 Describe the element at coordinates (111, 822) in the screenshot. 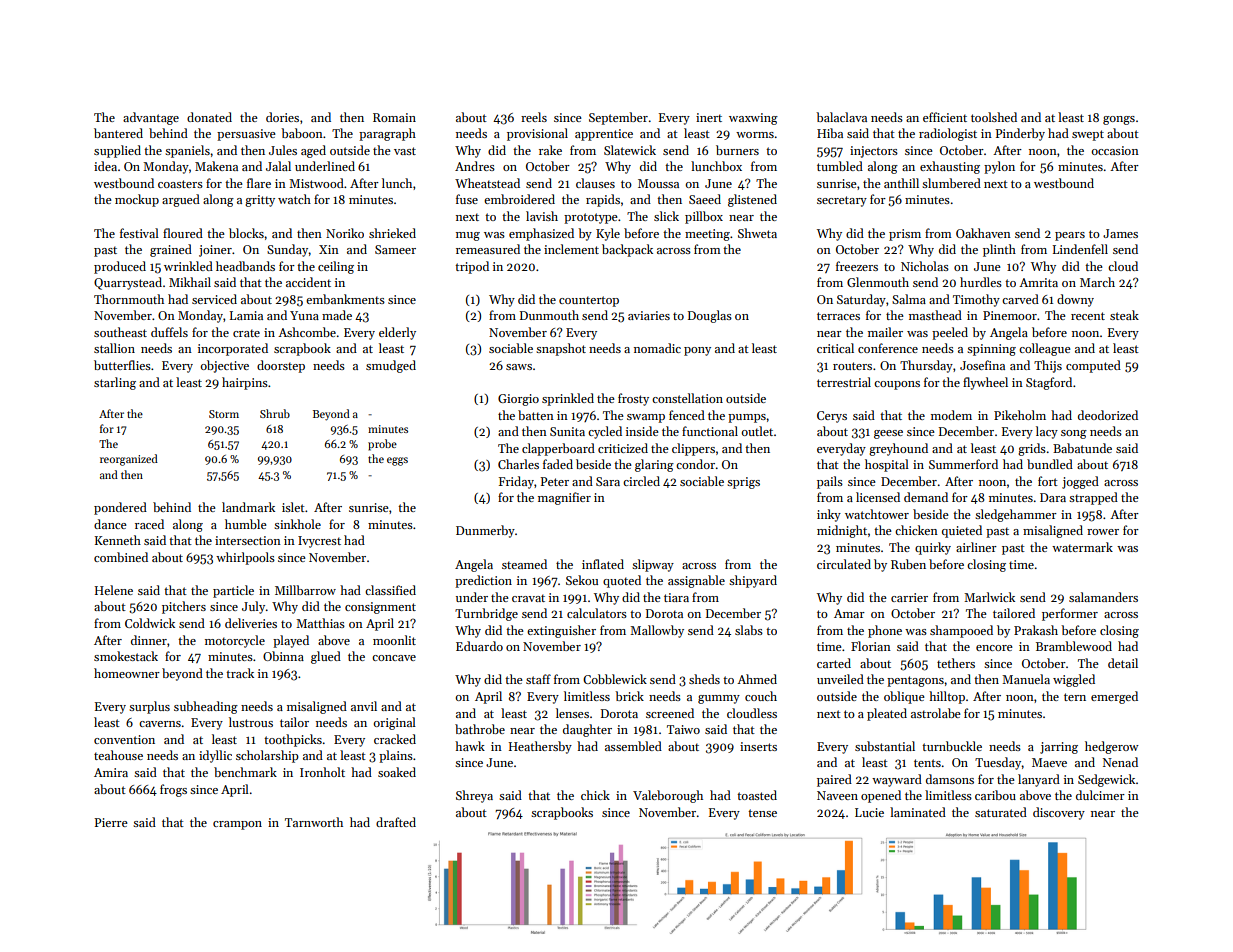

I see `Pierre` at that location.
